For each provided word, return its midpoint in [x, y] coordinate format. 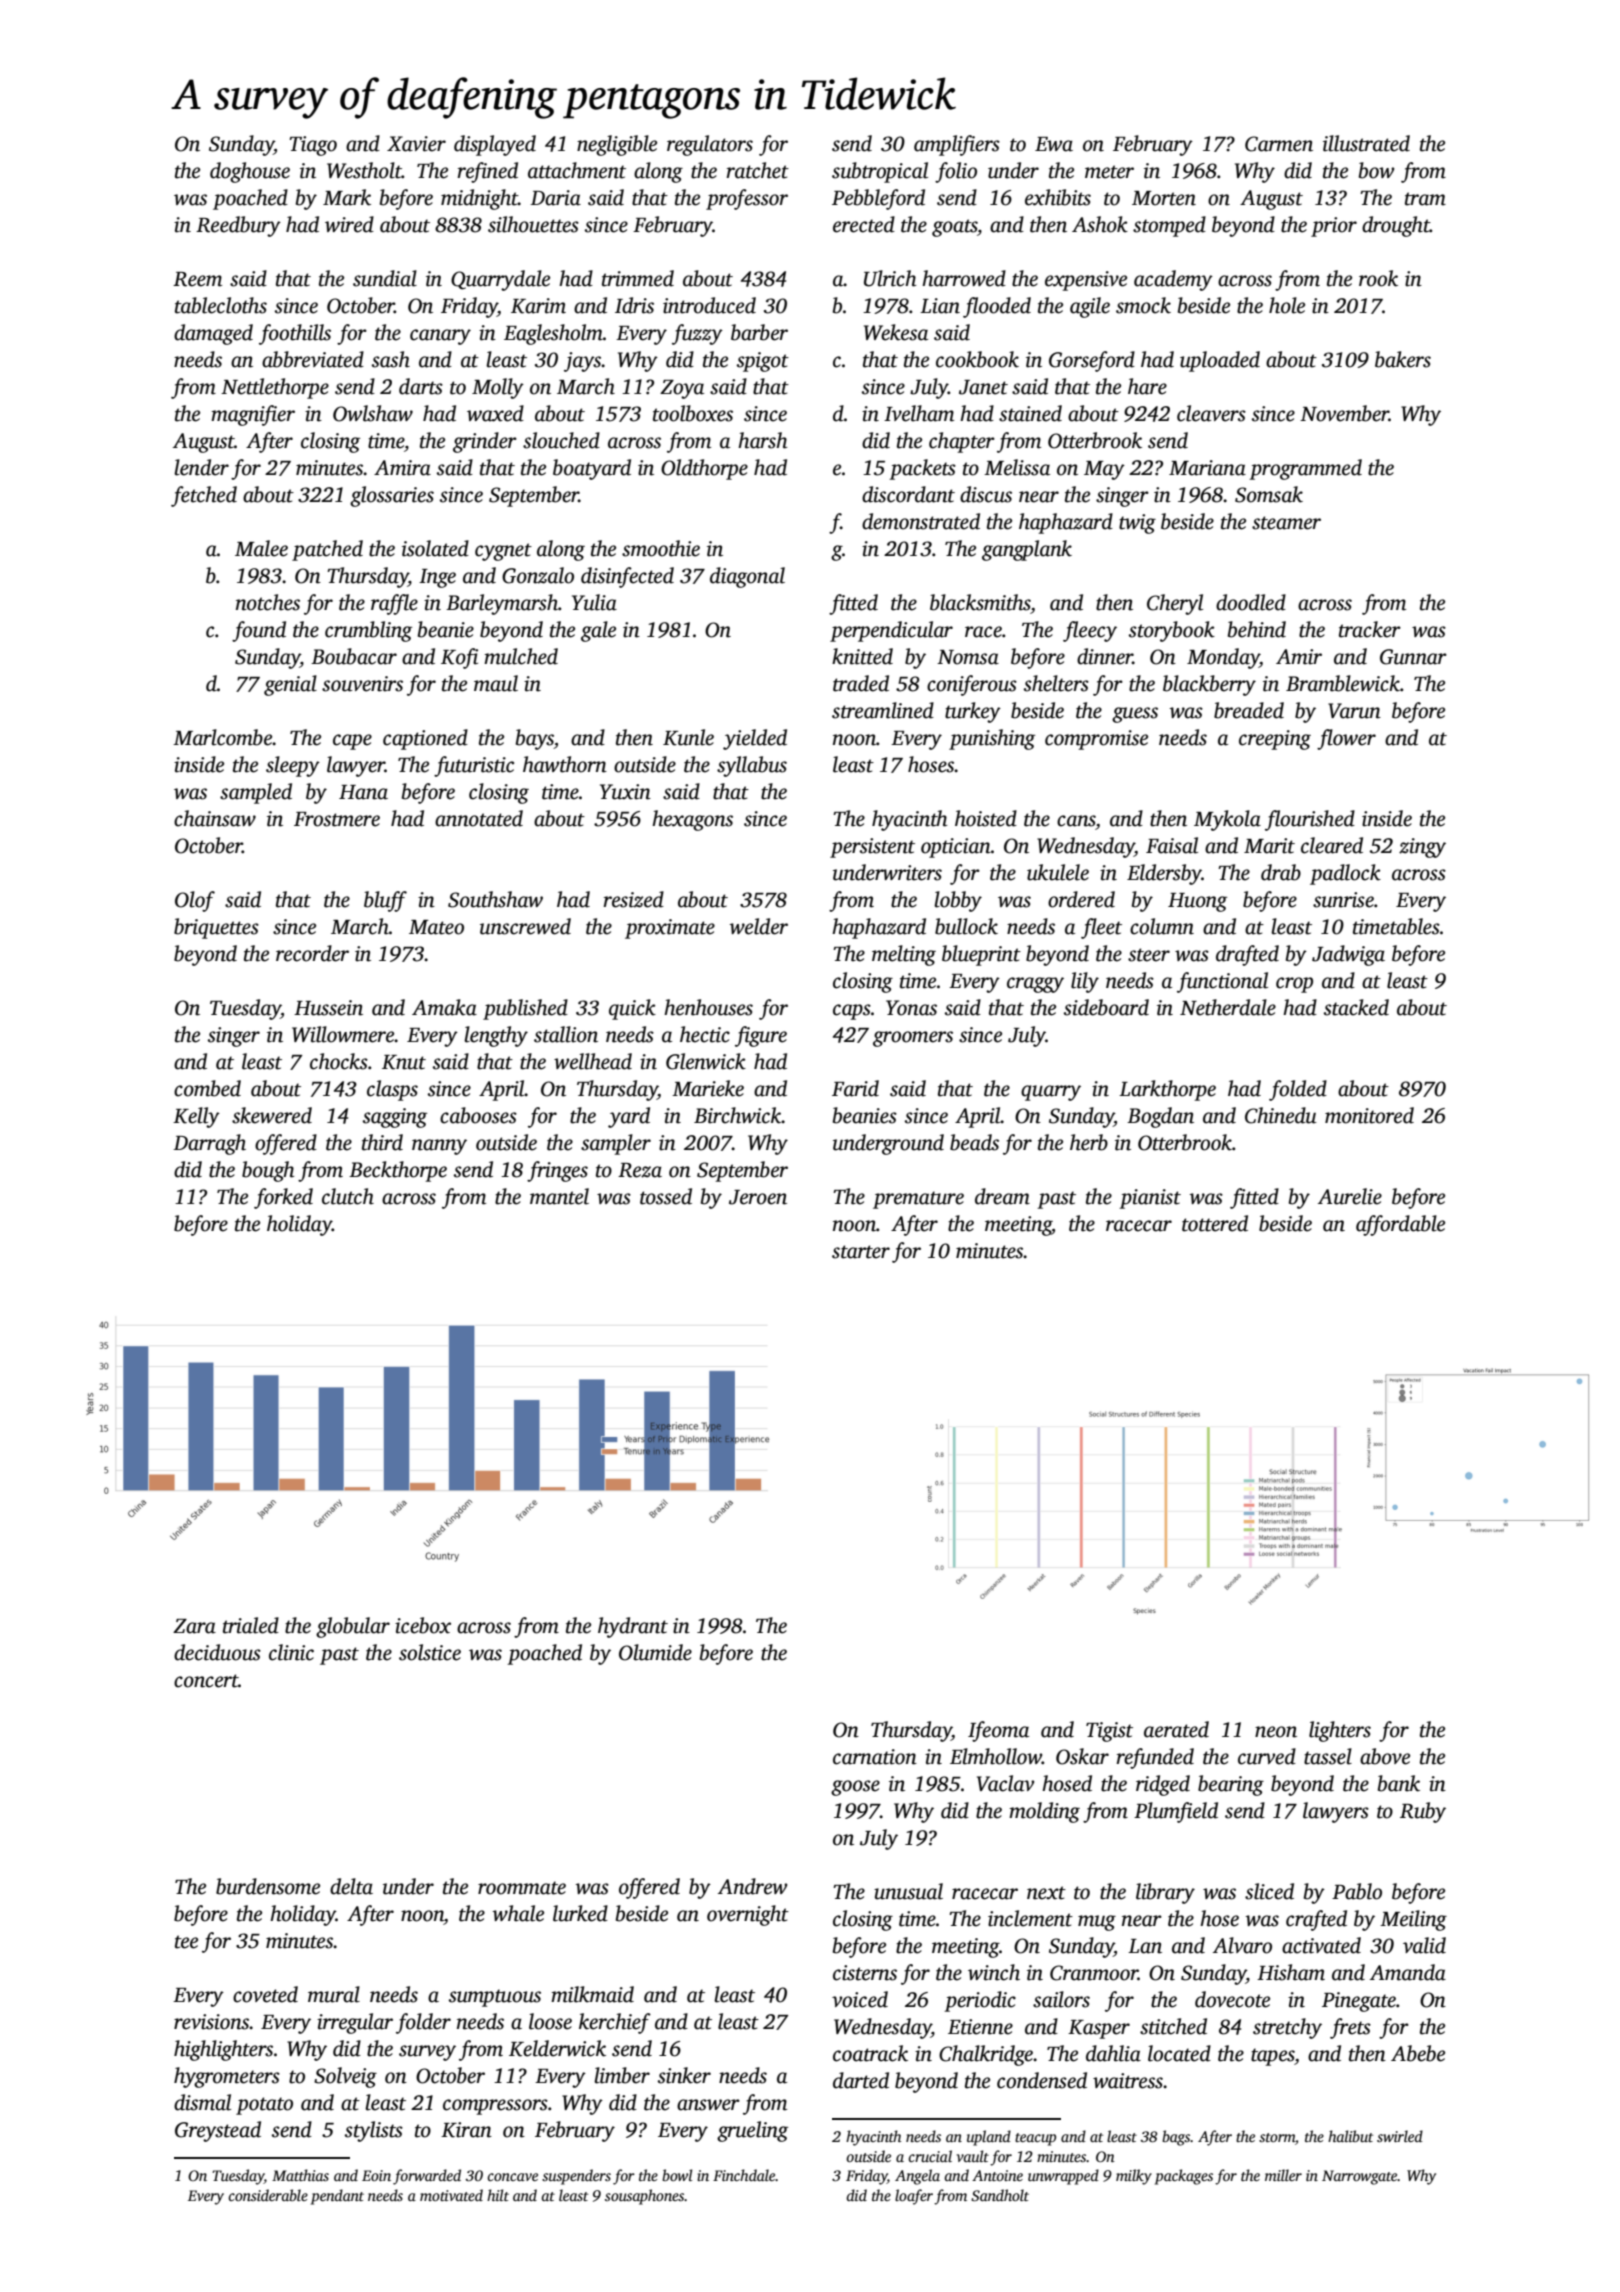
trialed [251, 1625]
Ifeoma [998, 1731]
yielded [755, 739]
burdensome [268, 1886]
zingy [1422, 848]
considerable [268, 2195]
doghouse [250, 172]
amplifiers [957, 145]
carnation [875, 1757]
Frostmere [337, 819]
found [259, 631]
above [1385, 1756]
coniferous [972, 685]
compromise [1096, 740]
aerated [1176, 1729]
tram [1425, 199]
